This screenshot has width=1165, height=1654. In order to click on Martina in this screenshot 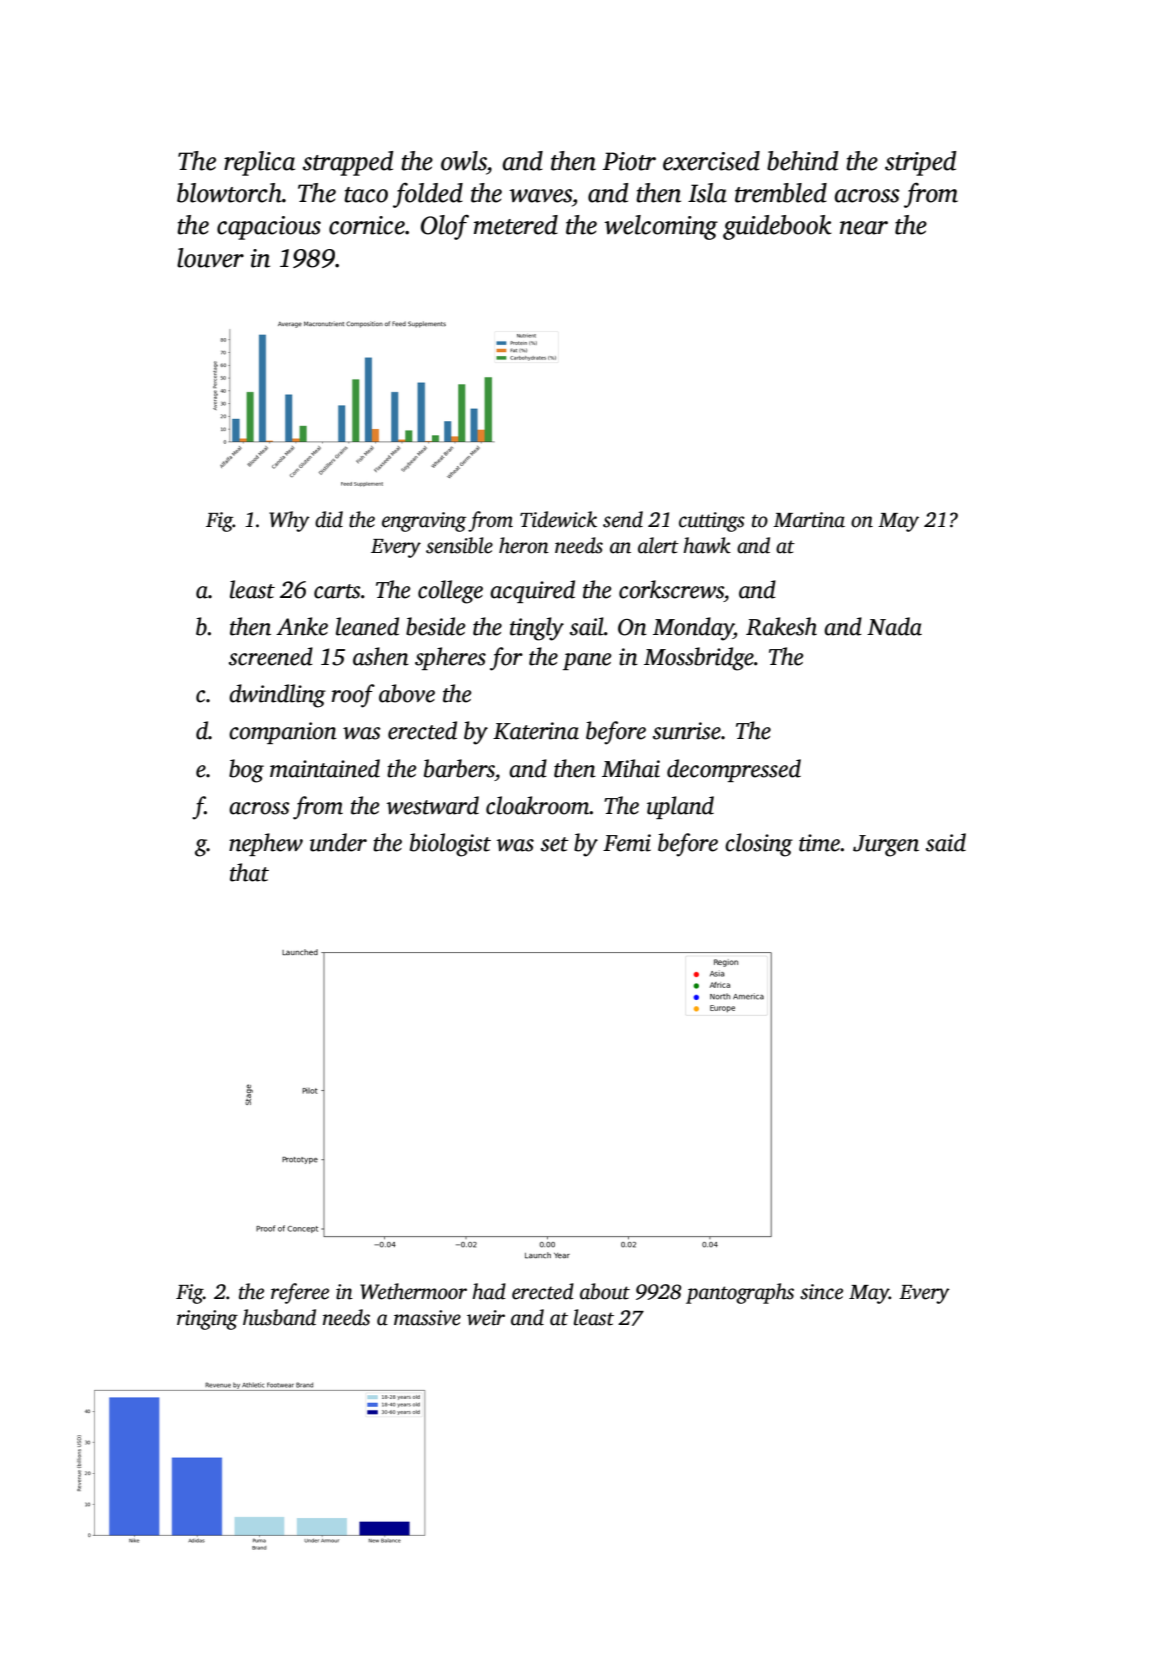, I will do `click(809, 520)`.
